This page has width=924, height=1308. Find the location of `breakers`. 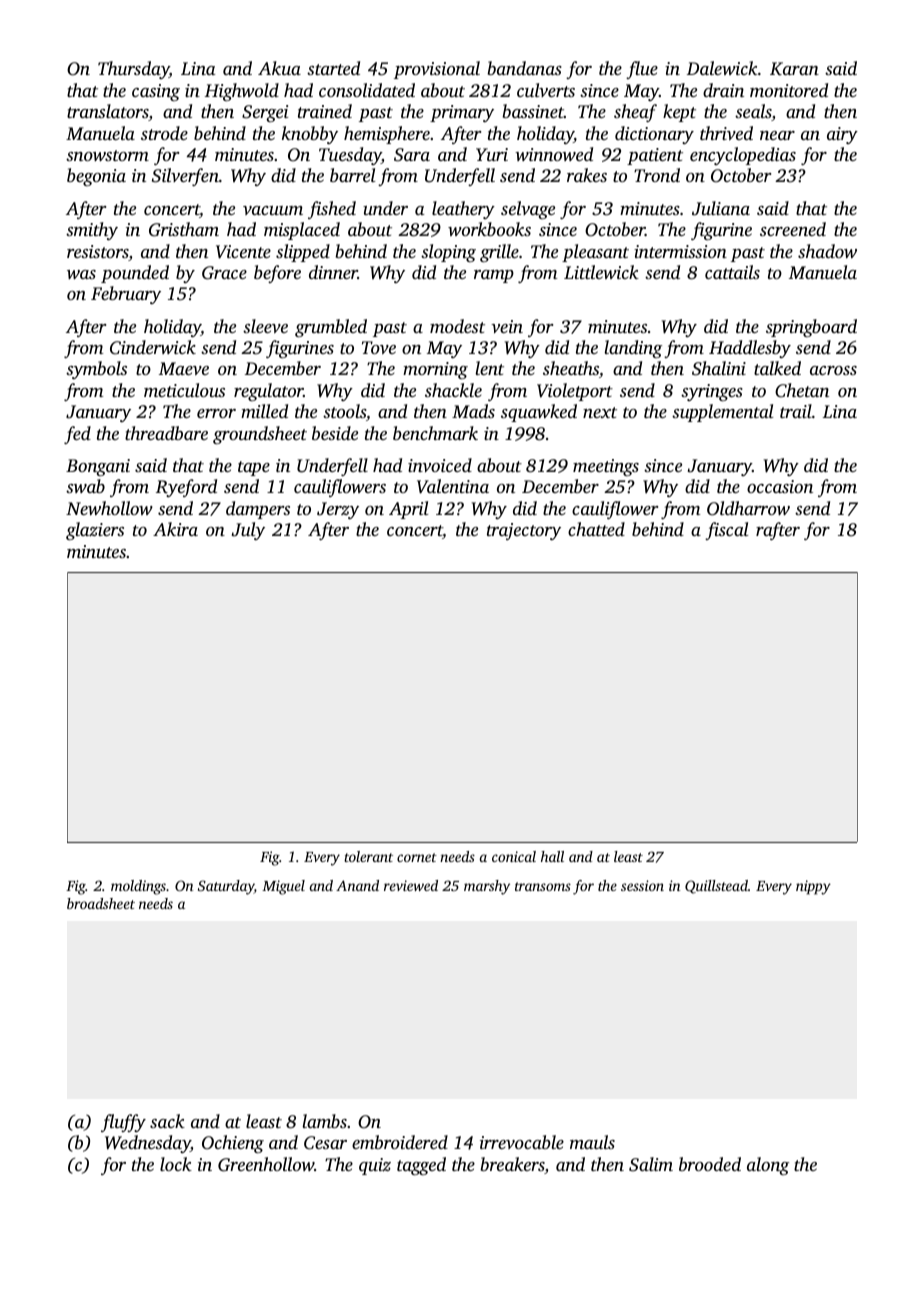

breakers is located at coordinates (513, 1165).
